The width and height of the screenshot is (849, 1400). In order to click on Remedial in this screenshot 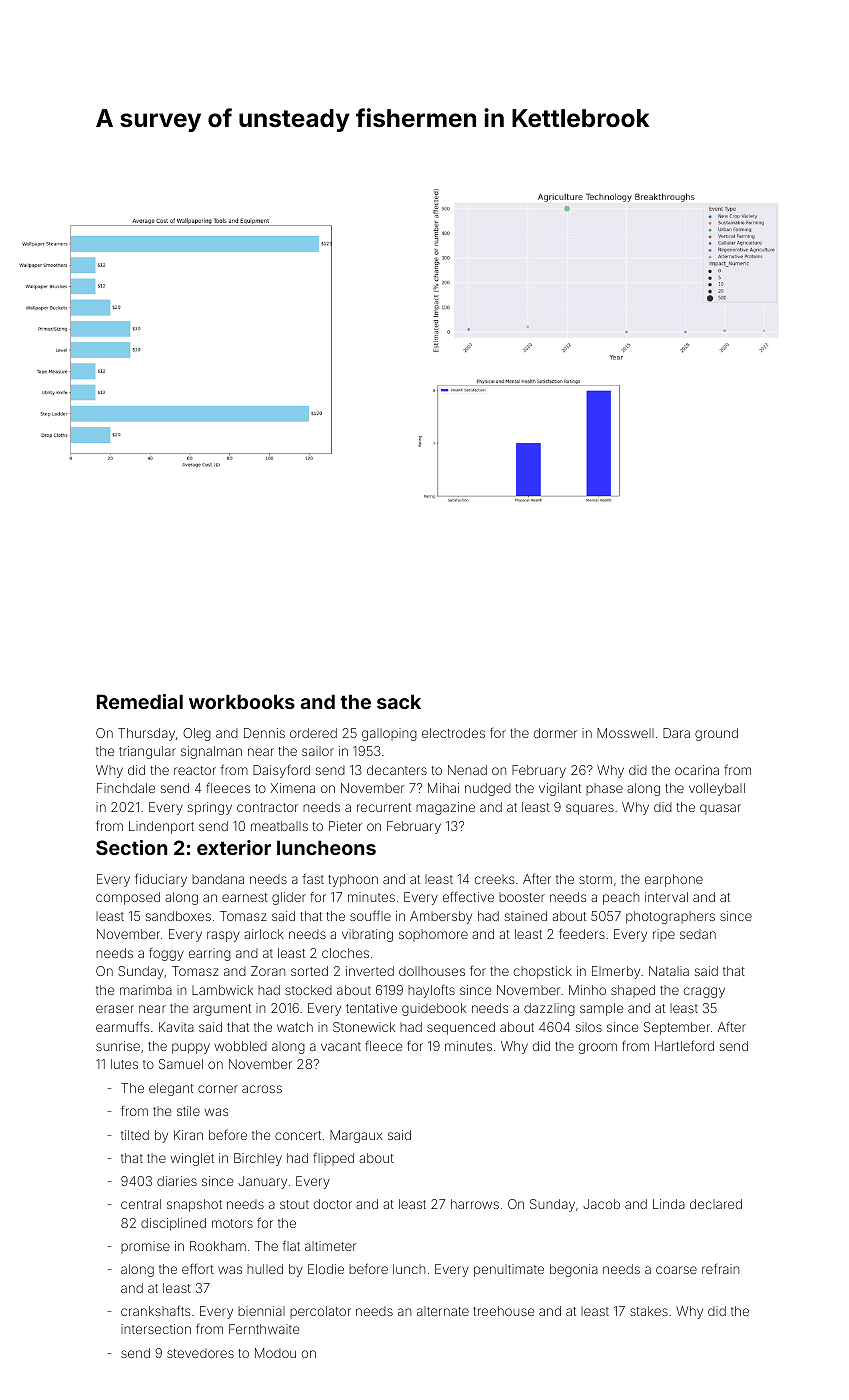, I will do `click(140, 701)`.
